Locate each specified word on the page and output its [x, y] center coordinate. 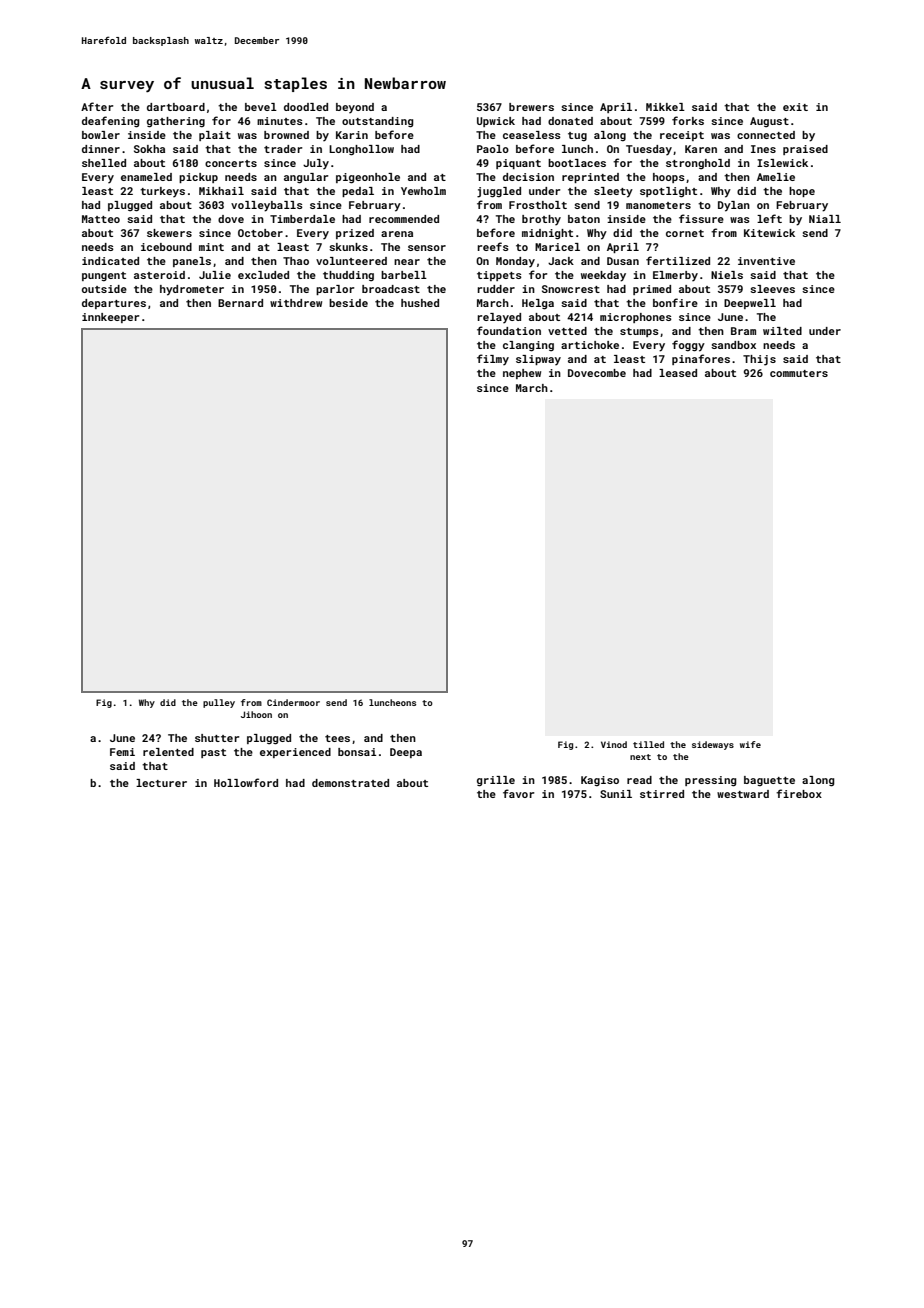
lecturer [161, 783]
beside [348, 303]
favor [518, 793]
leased [678, 373]
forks [688, 120]
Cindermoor [293, 702]
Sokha [149, 149]
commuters [799, 373]
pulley [219, 703]
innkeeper [110, 318]
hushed [420, 303]
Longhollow [361, 150]
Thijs [759, 360]
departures [114, 304]
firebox [799, 793]
